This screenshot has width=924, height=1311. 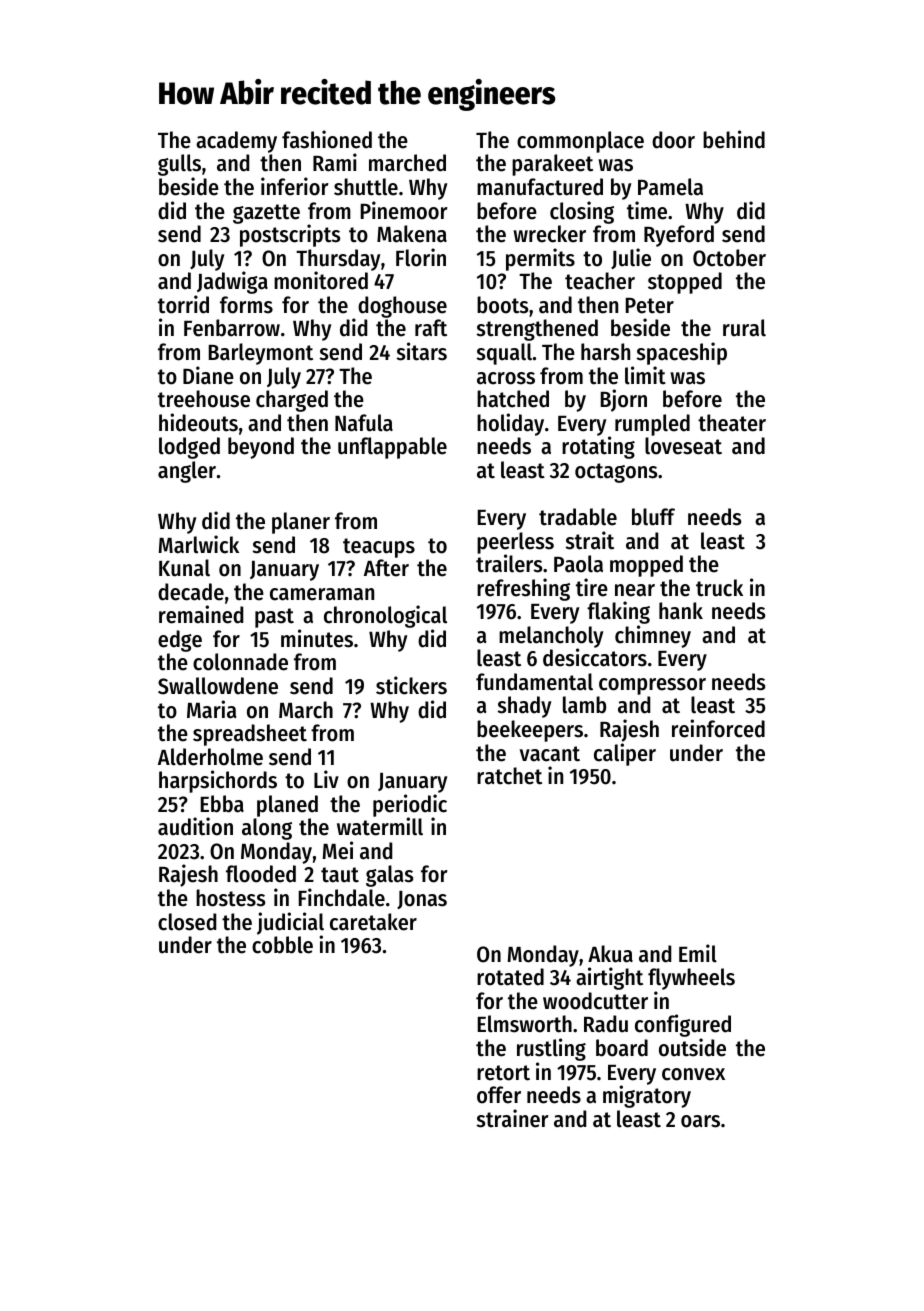 I want to click on behind, so click(x=734, y=139).
